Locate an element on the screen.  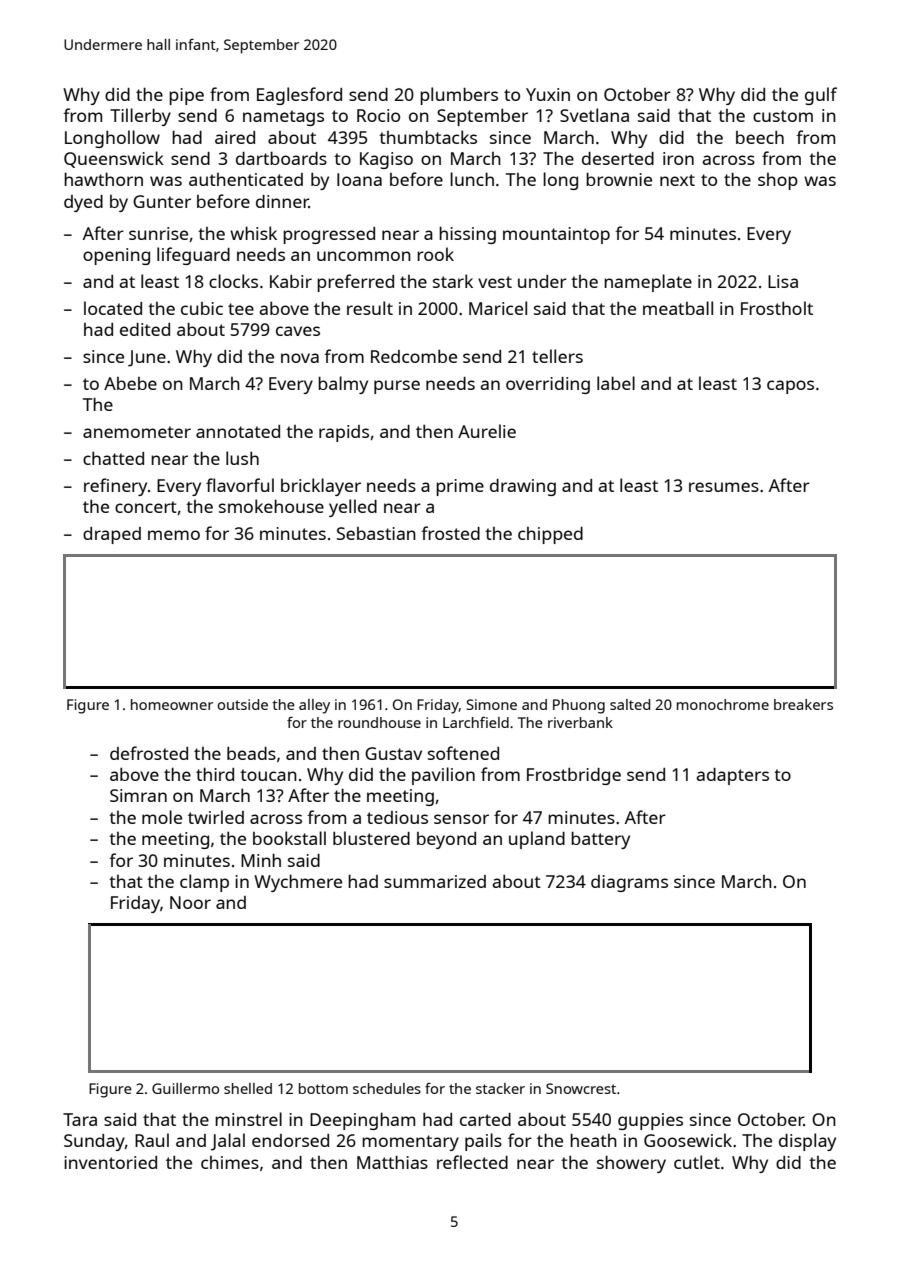
display is located at coordinates (807, 1142).
